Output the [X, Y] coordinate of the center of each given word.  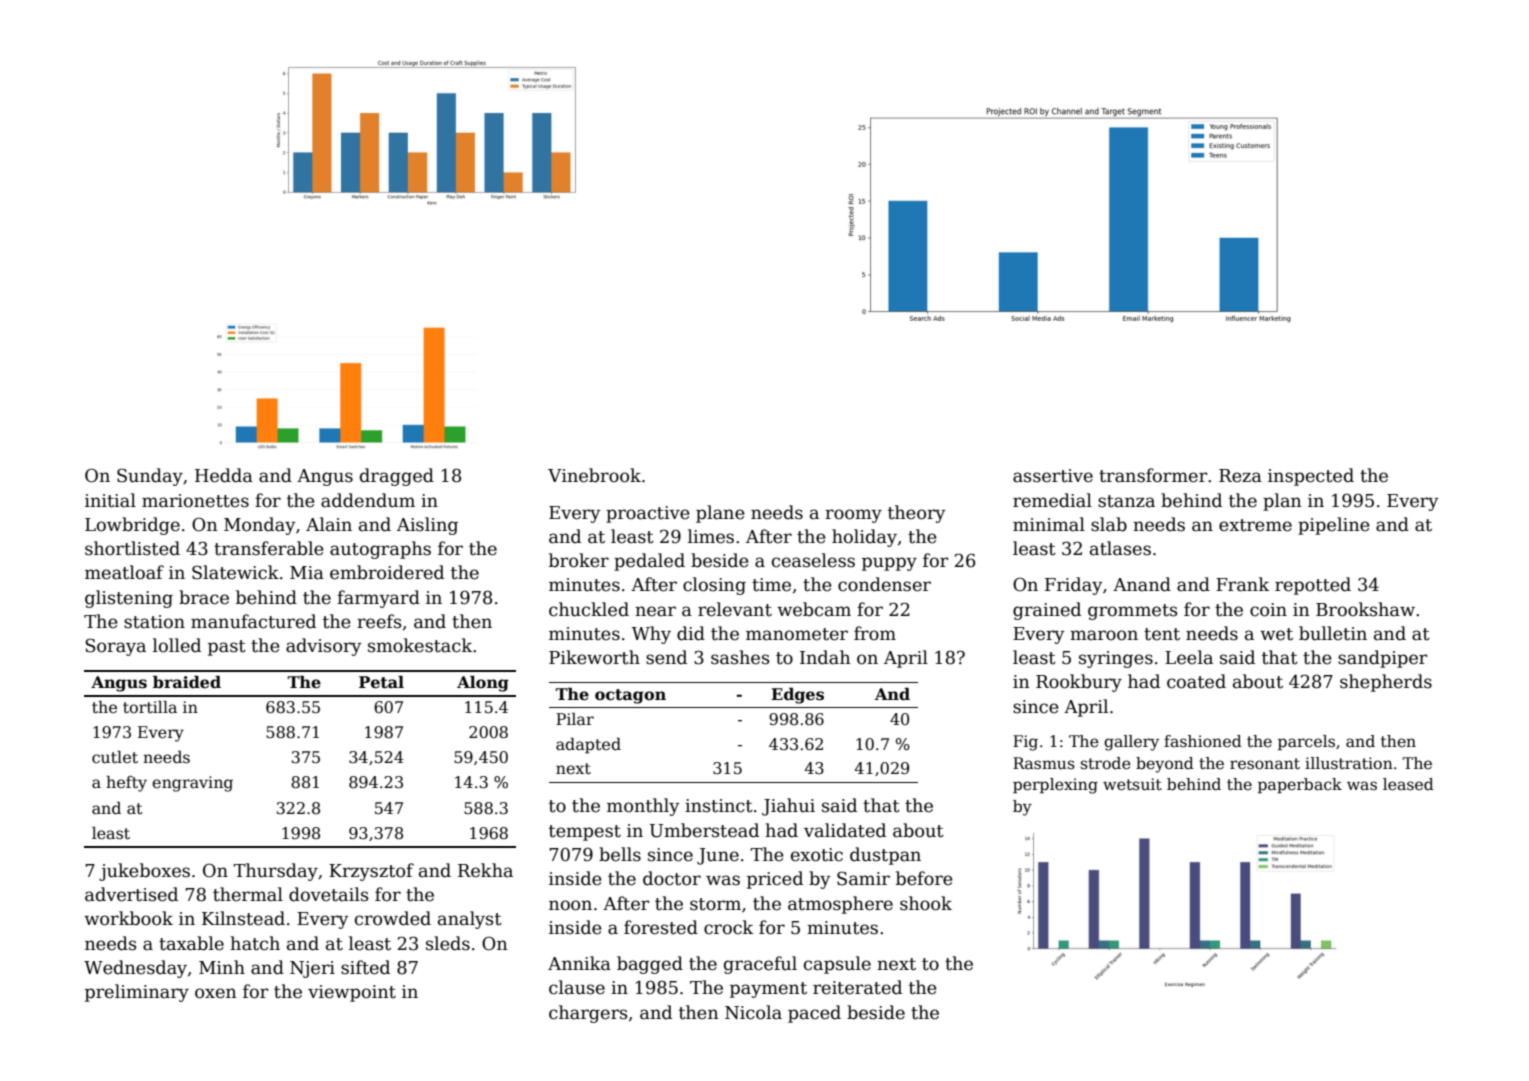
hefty [126, 784]
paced [814, 1014]
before [924, 878]
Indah [825, 657]
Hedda [224, 475]
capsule [837, 965]
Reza [1240, 476]
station [154, 622]
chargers [588, 1014]
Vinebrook [594, 475]
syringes [1116, 659]
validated [845, 830]
